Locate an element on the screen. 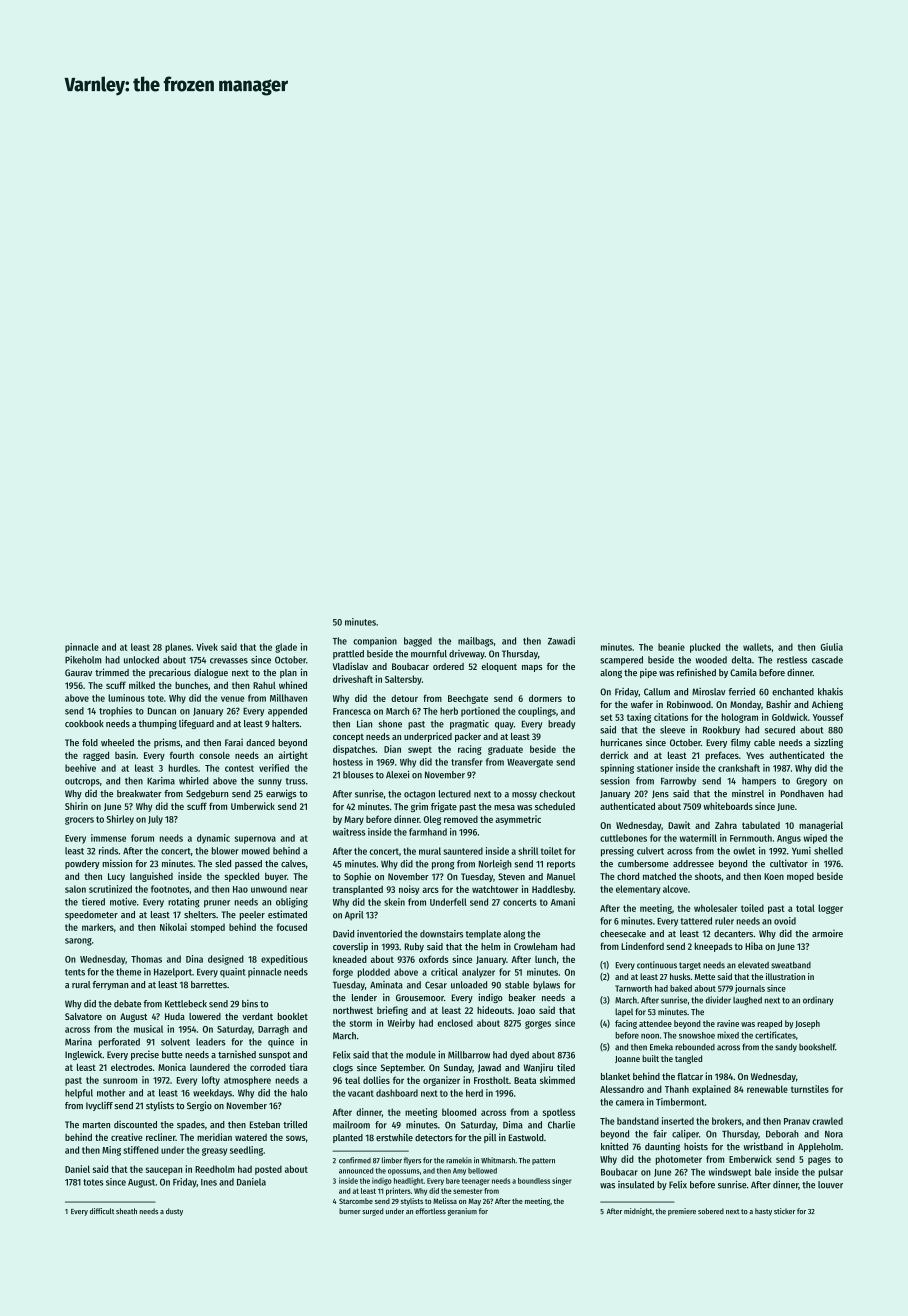  detectors is located at coordinates (434, 1137).
